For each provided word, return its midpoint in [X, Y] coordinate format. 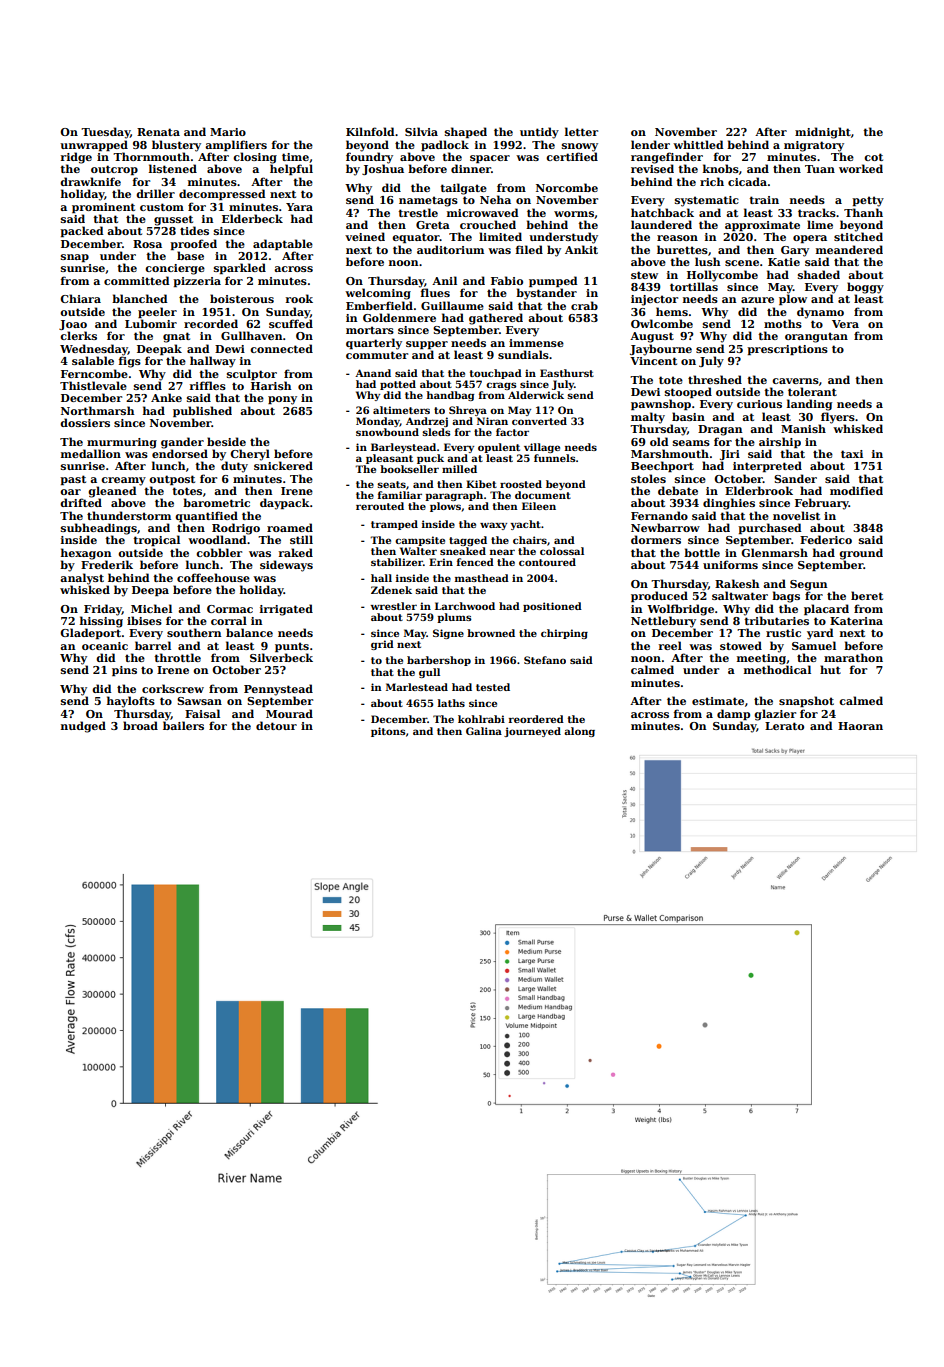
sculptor [252, 374]
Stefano [545, 660]
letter [581, 131]
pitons [388, 732]
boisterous [242, 298]
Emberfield [379, 305]
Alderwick [536, 395]
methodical [777, 669]
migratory [814, 146]
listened [173, 168]
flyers [838, 418]
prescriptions [787, 350]
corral [229, 620]
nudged [83, 727]
